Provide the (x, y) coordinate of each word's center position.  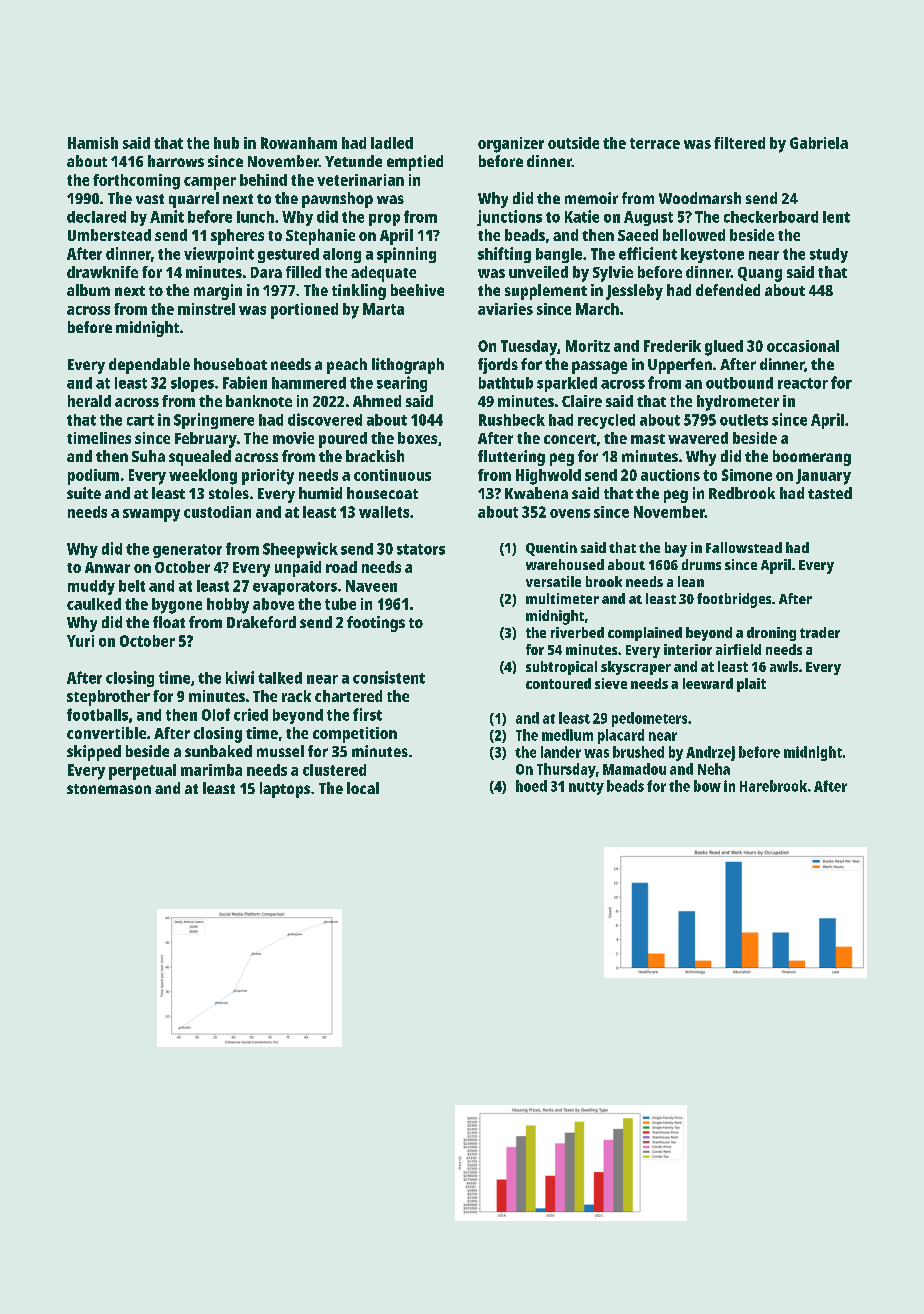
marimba (211, 770)
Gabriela (819, 143)
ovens (570, 513)
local (363, 788)
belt (132, 586)
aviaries (505, 309)
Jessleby (634, 292)
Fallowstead (744, 547)
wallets (384, 512)
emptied (415, 163)
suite (84, 493)
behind (263, 180)
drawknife (102, 272)
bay (676, 549)
